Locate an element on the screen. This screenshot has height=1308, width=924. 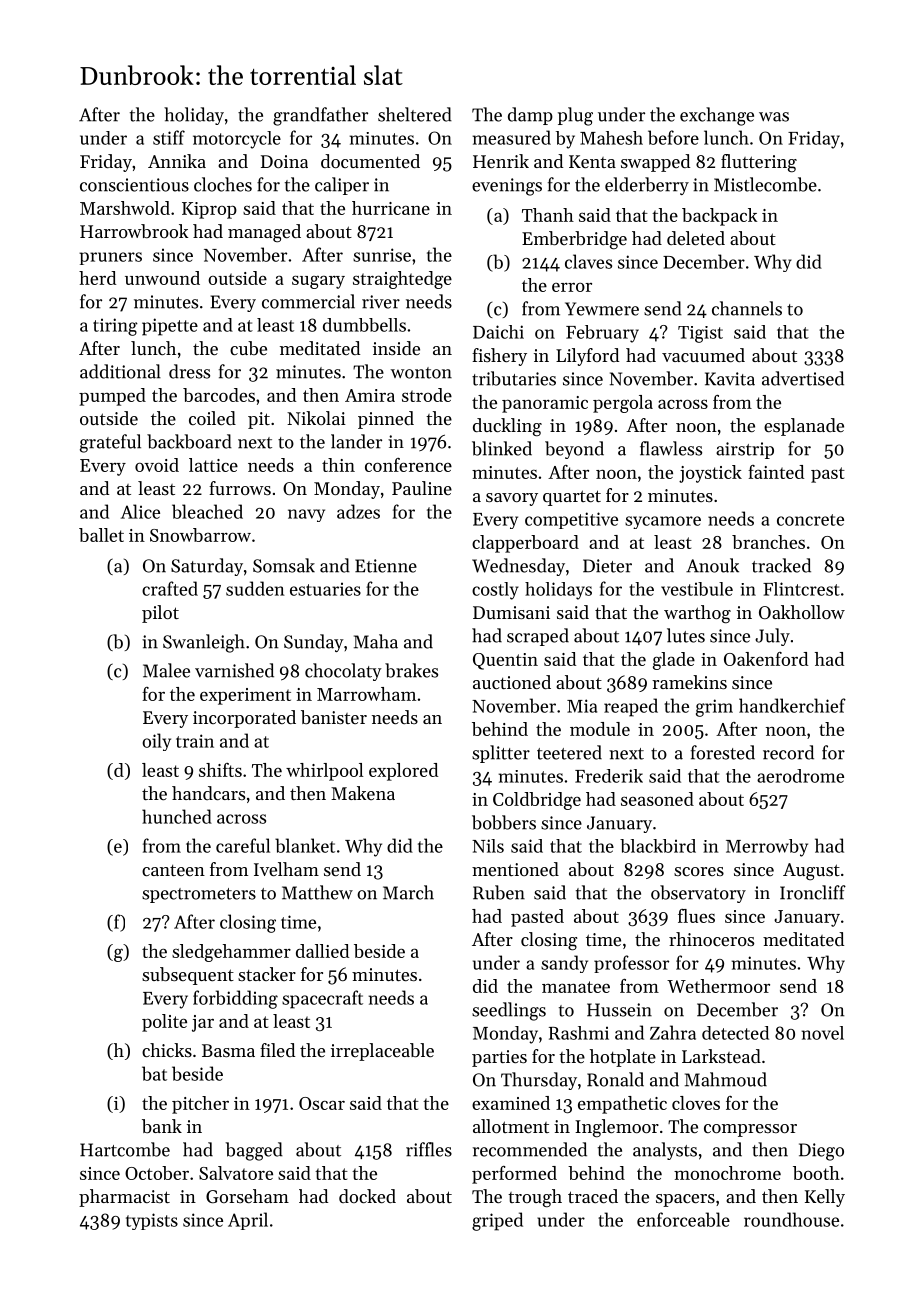
tributaries is located at coordinates (514, 378).
